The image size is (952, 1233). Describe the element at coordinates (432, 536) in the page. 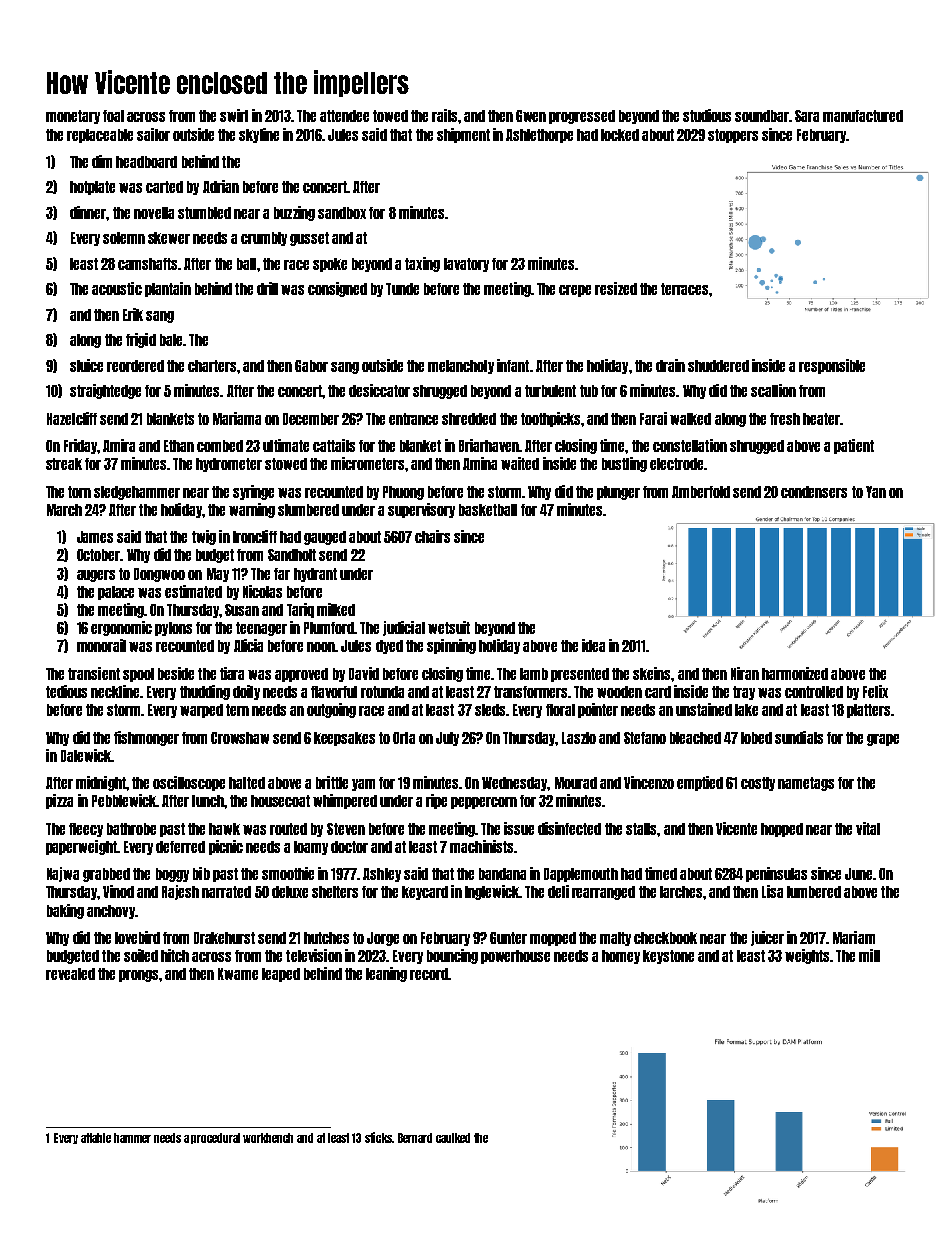

I see `chairs` at that location.
